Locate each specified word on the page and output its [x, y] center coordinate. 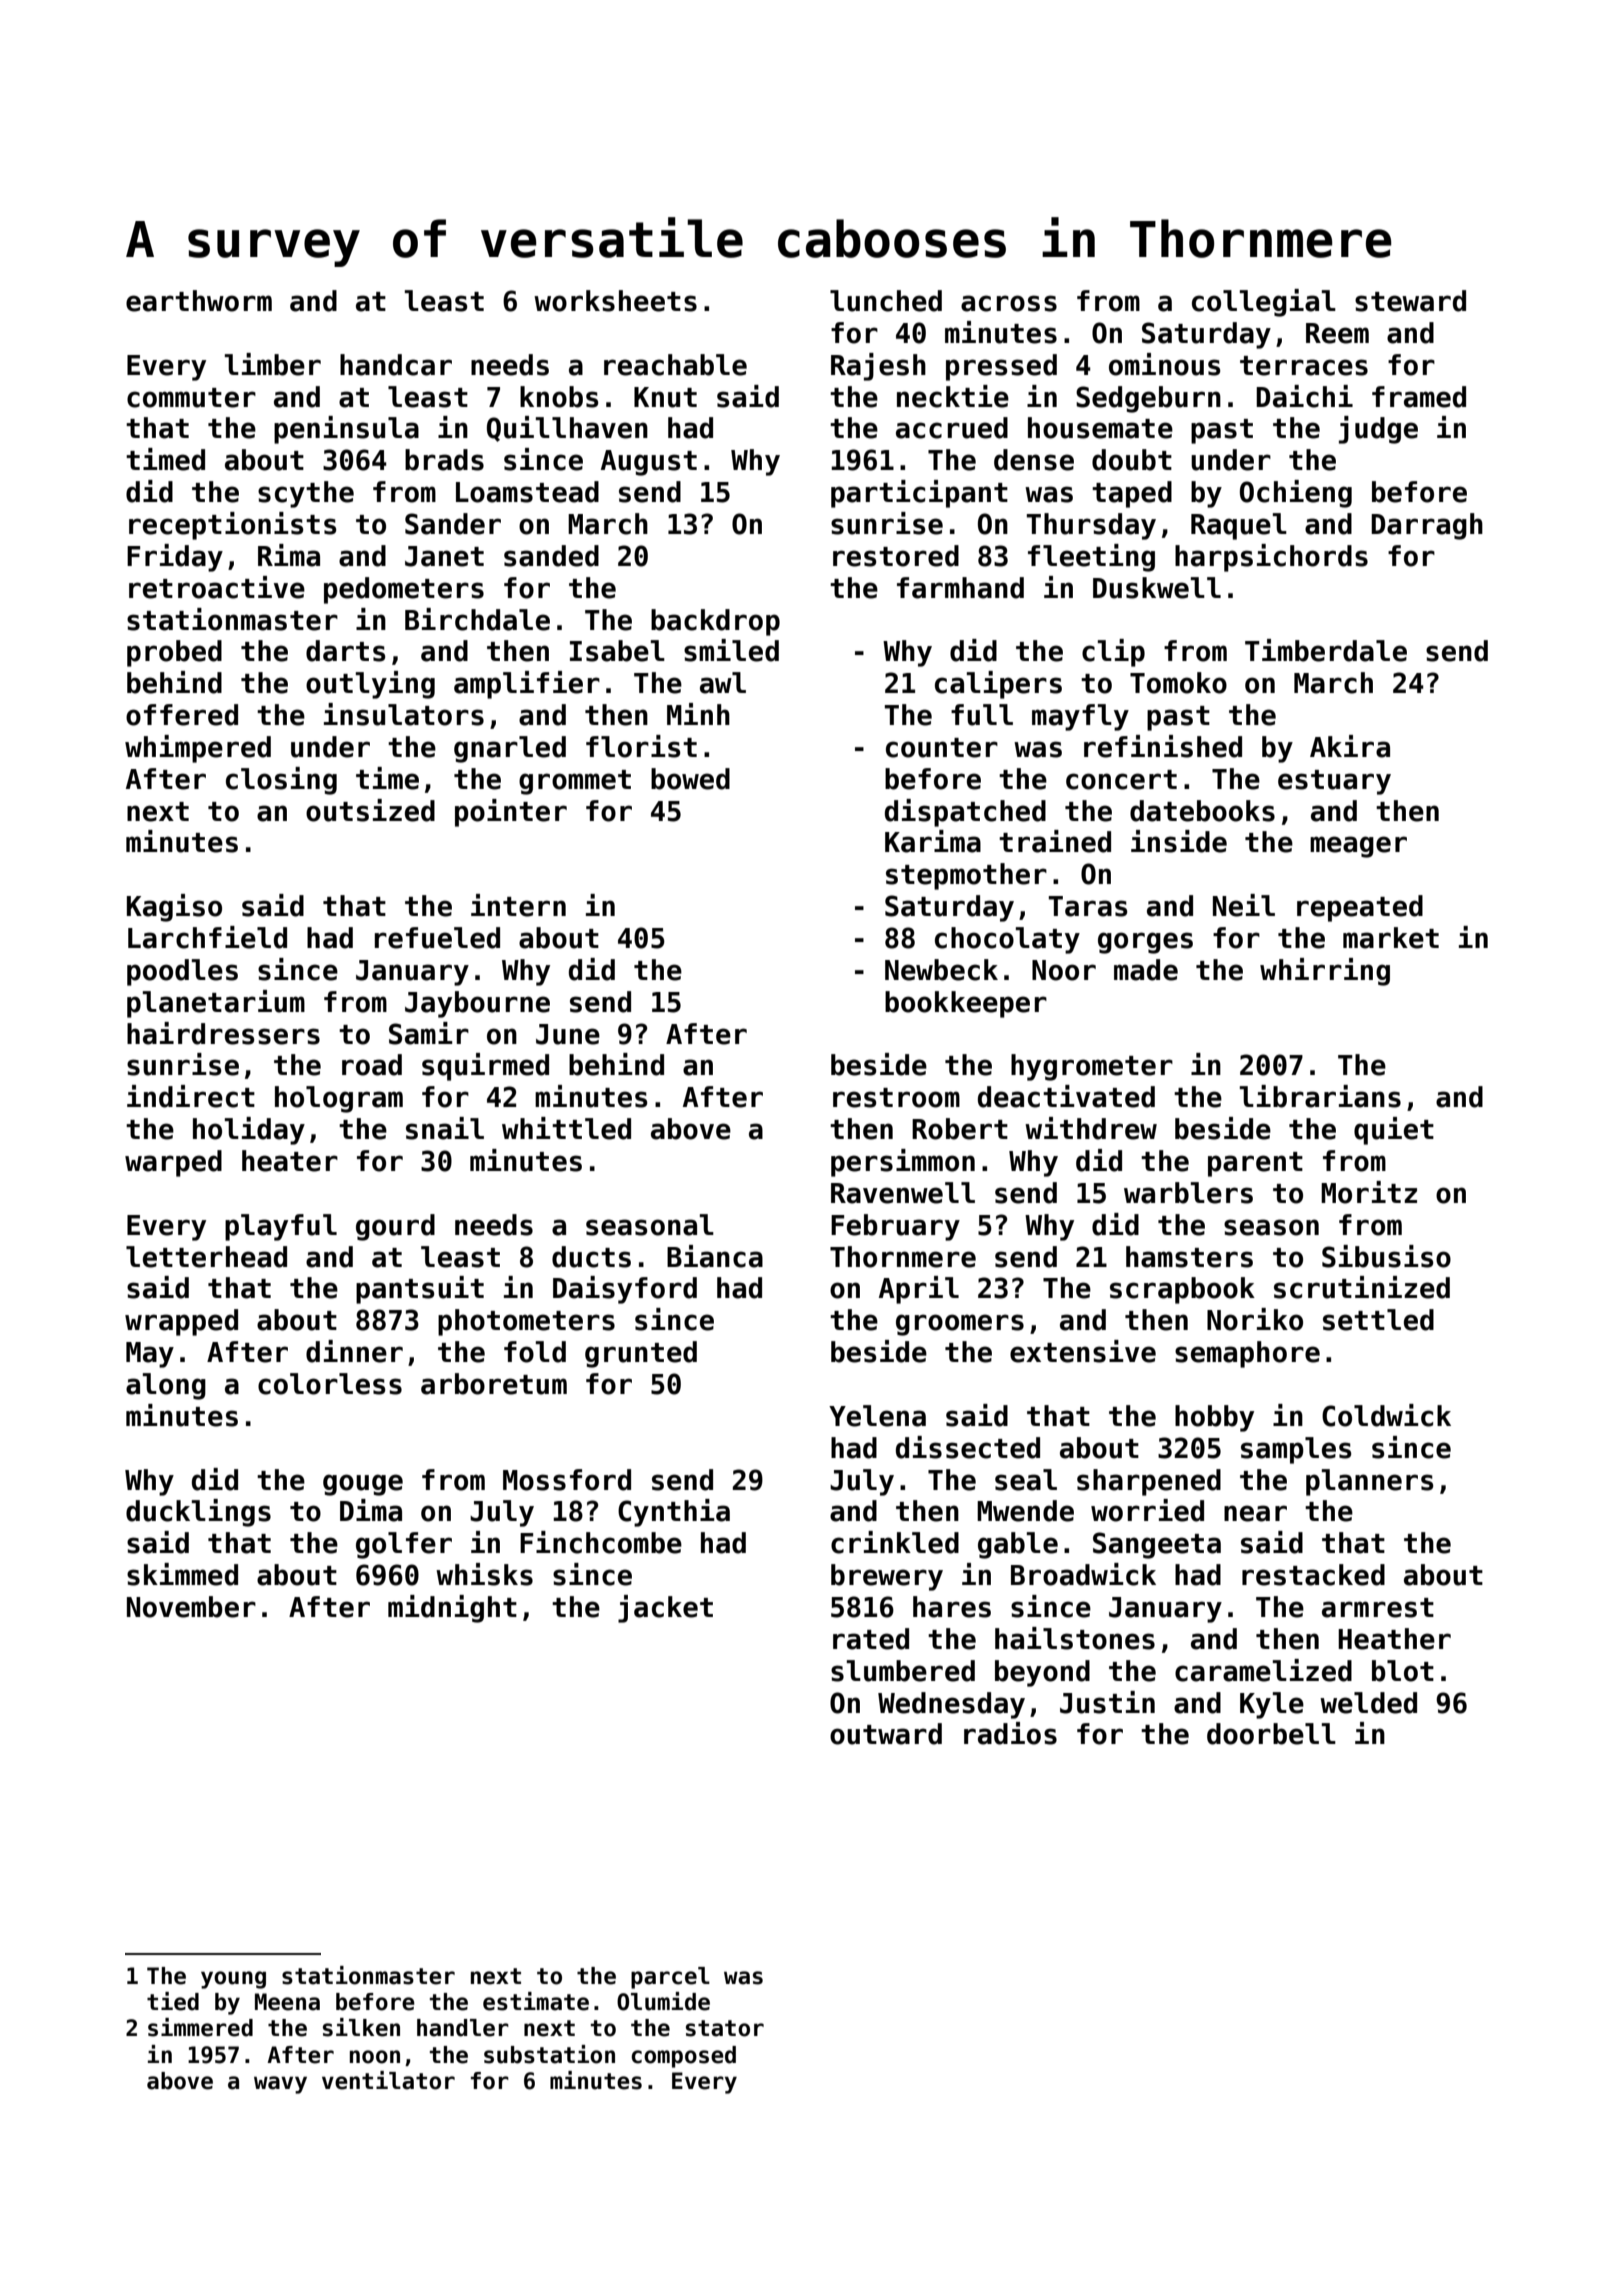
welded [1368, 1703]
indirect [191, 1096]
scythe [306, 494]
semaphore [1247, 1354]
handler [463, 2028]
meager [1358, 847]
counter [942, 748]
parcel [670, 1978]
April [919, 1290]
